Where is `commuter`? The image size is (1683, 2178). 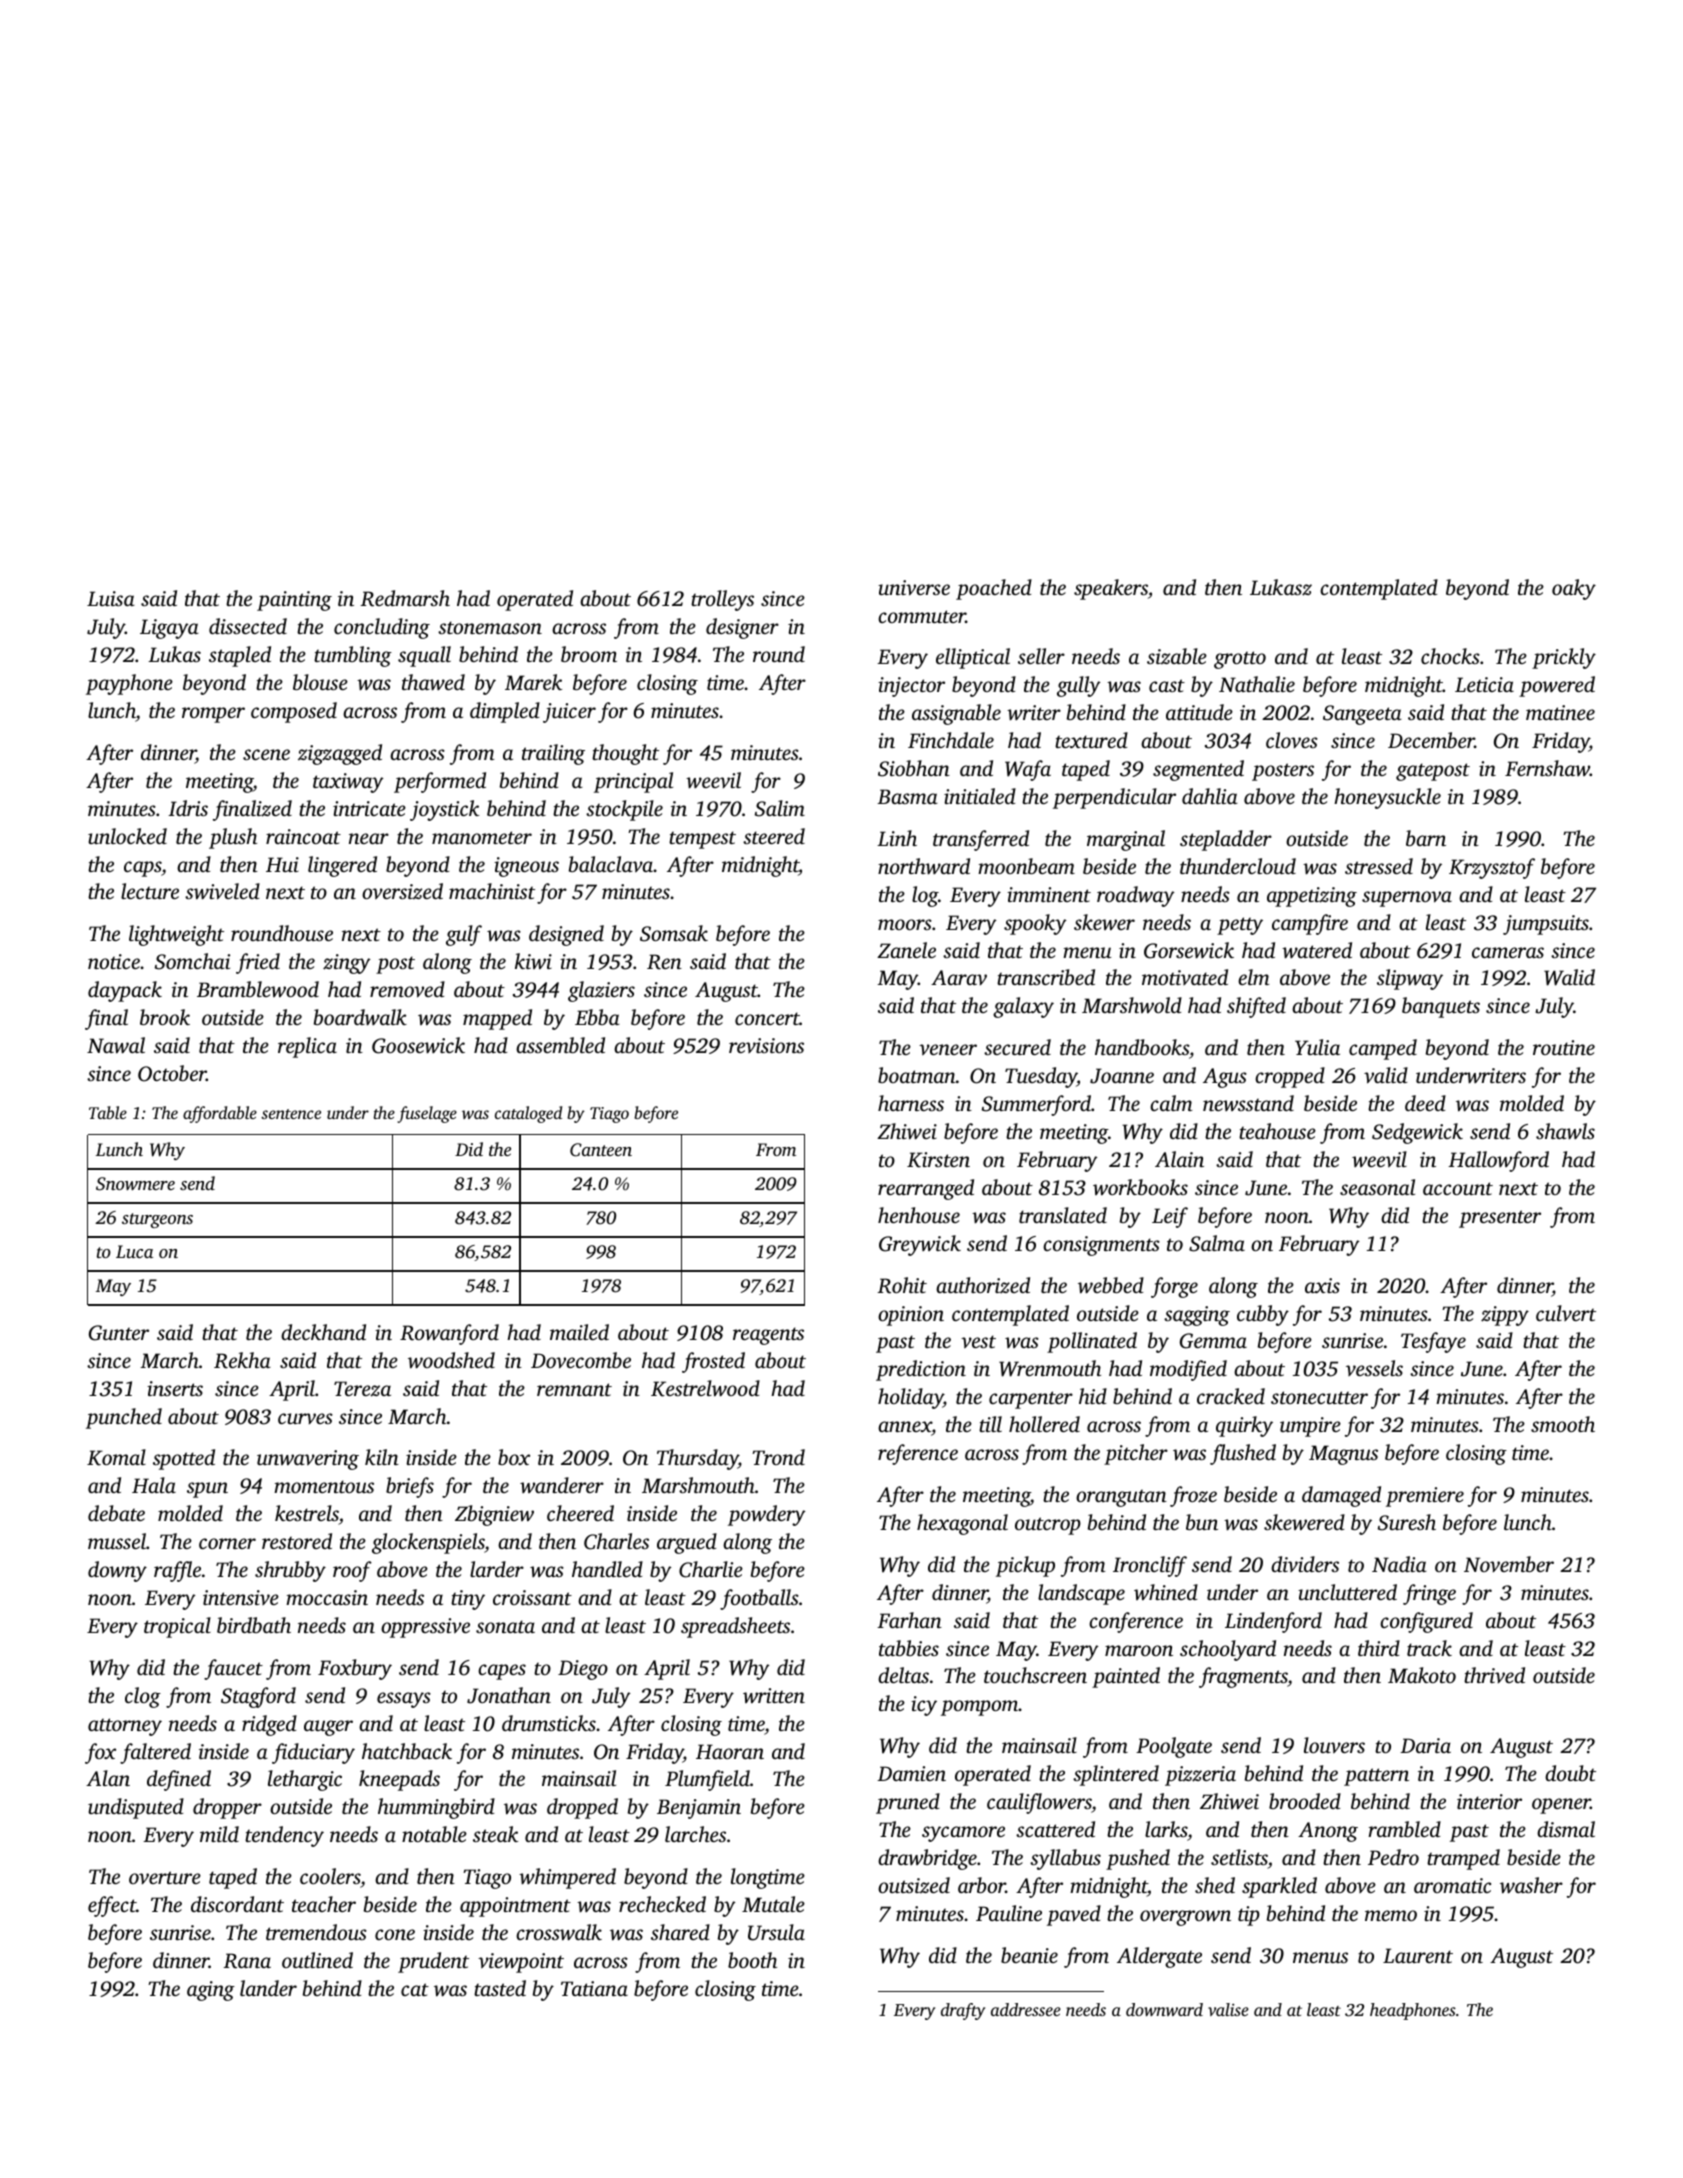 commuter is located at coordinates (922, 616).
